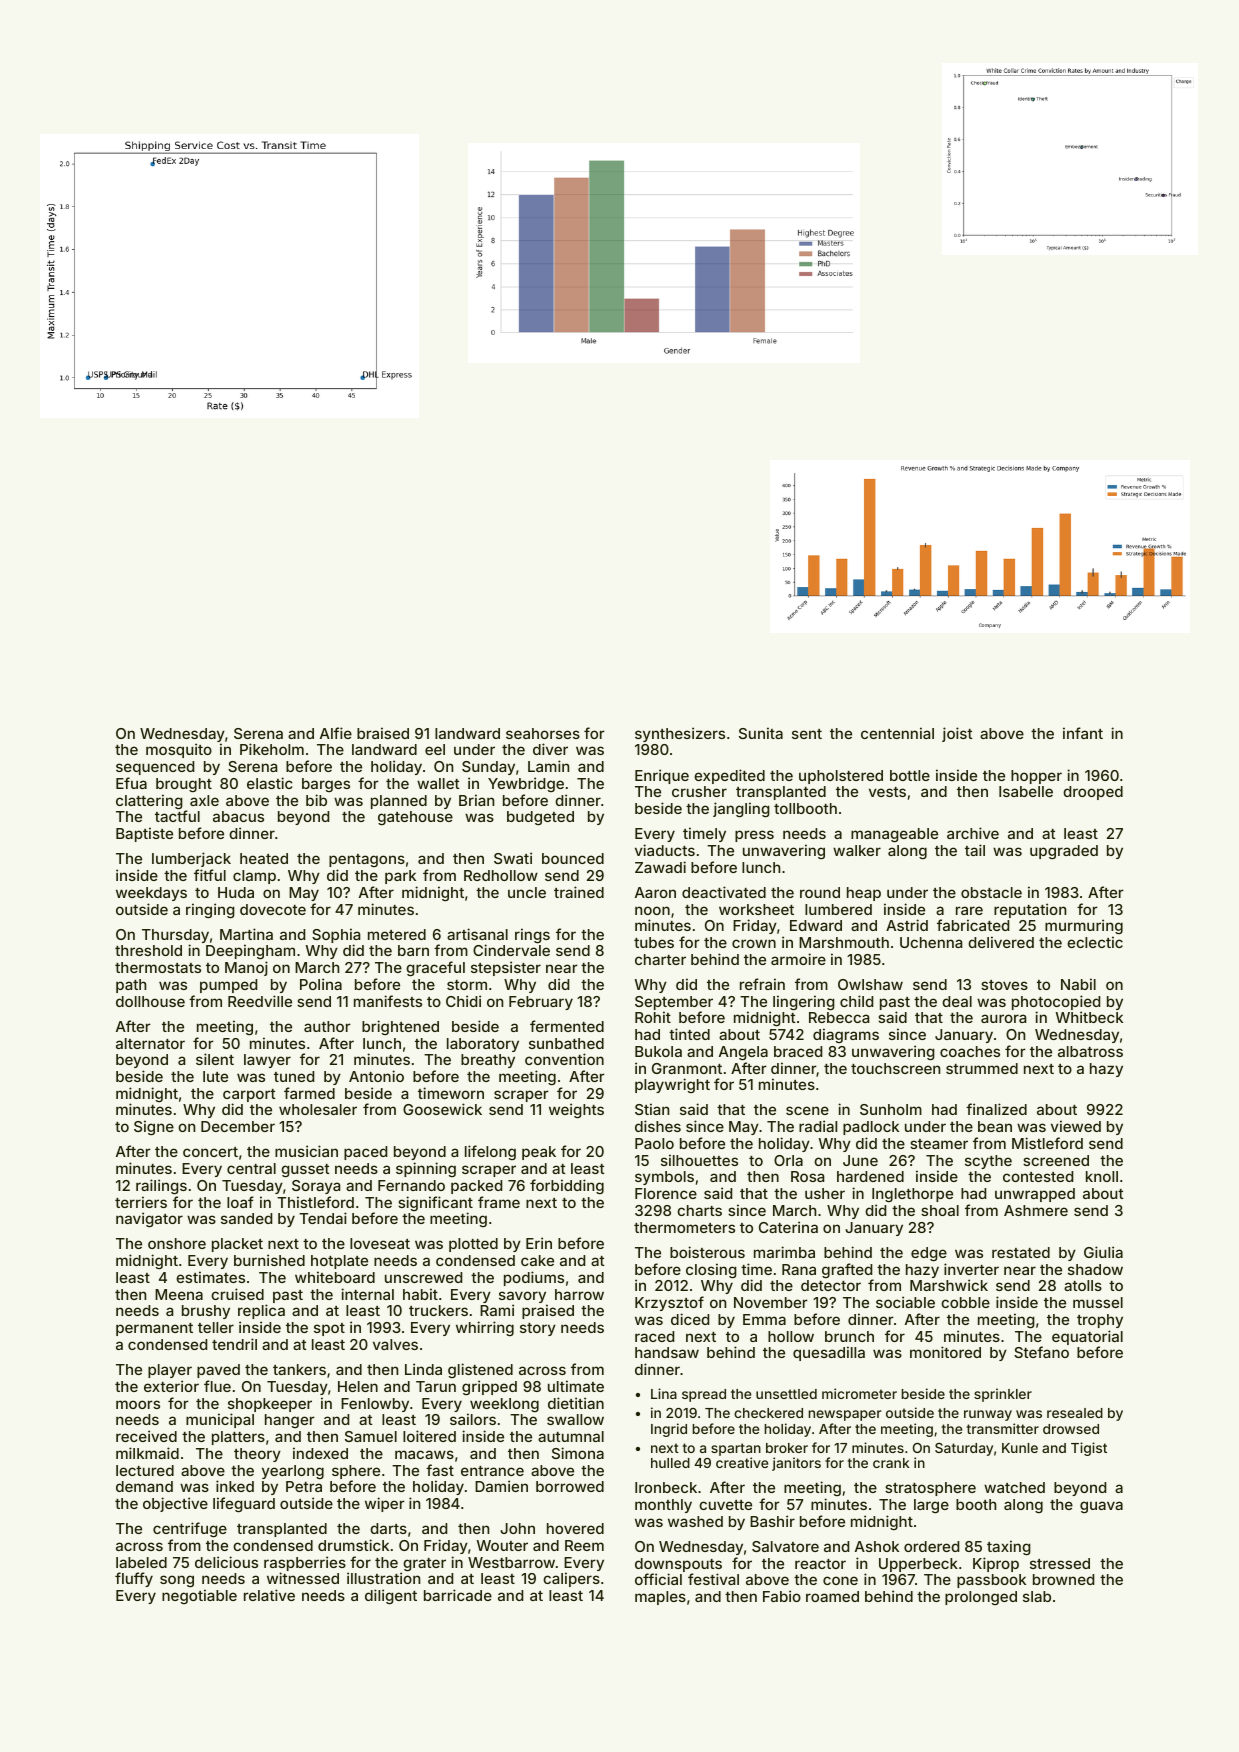  Describe the element at coordinates (179, 750) in the image. I see `mosquito` at that location.
